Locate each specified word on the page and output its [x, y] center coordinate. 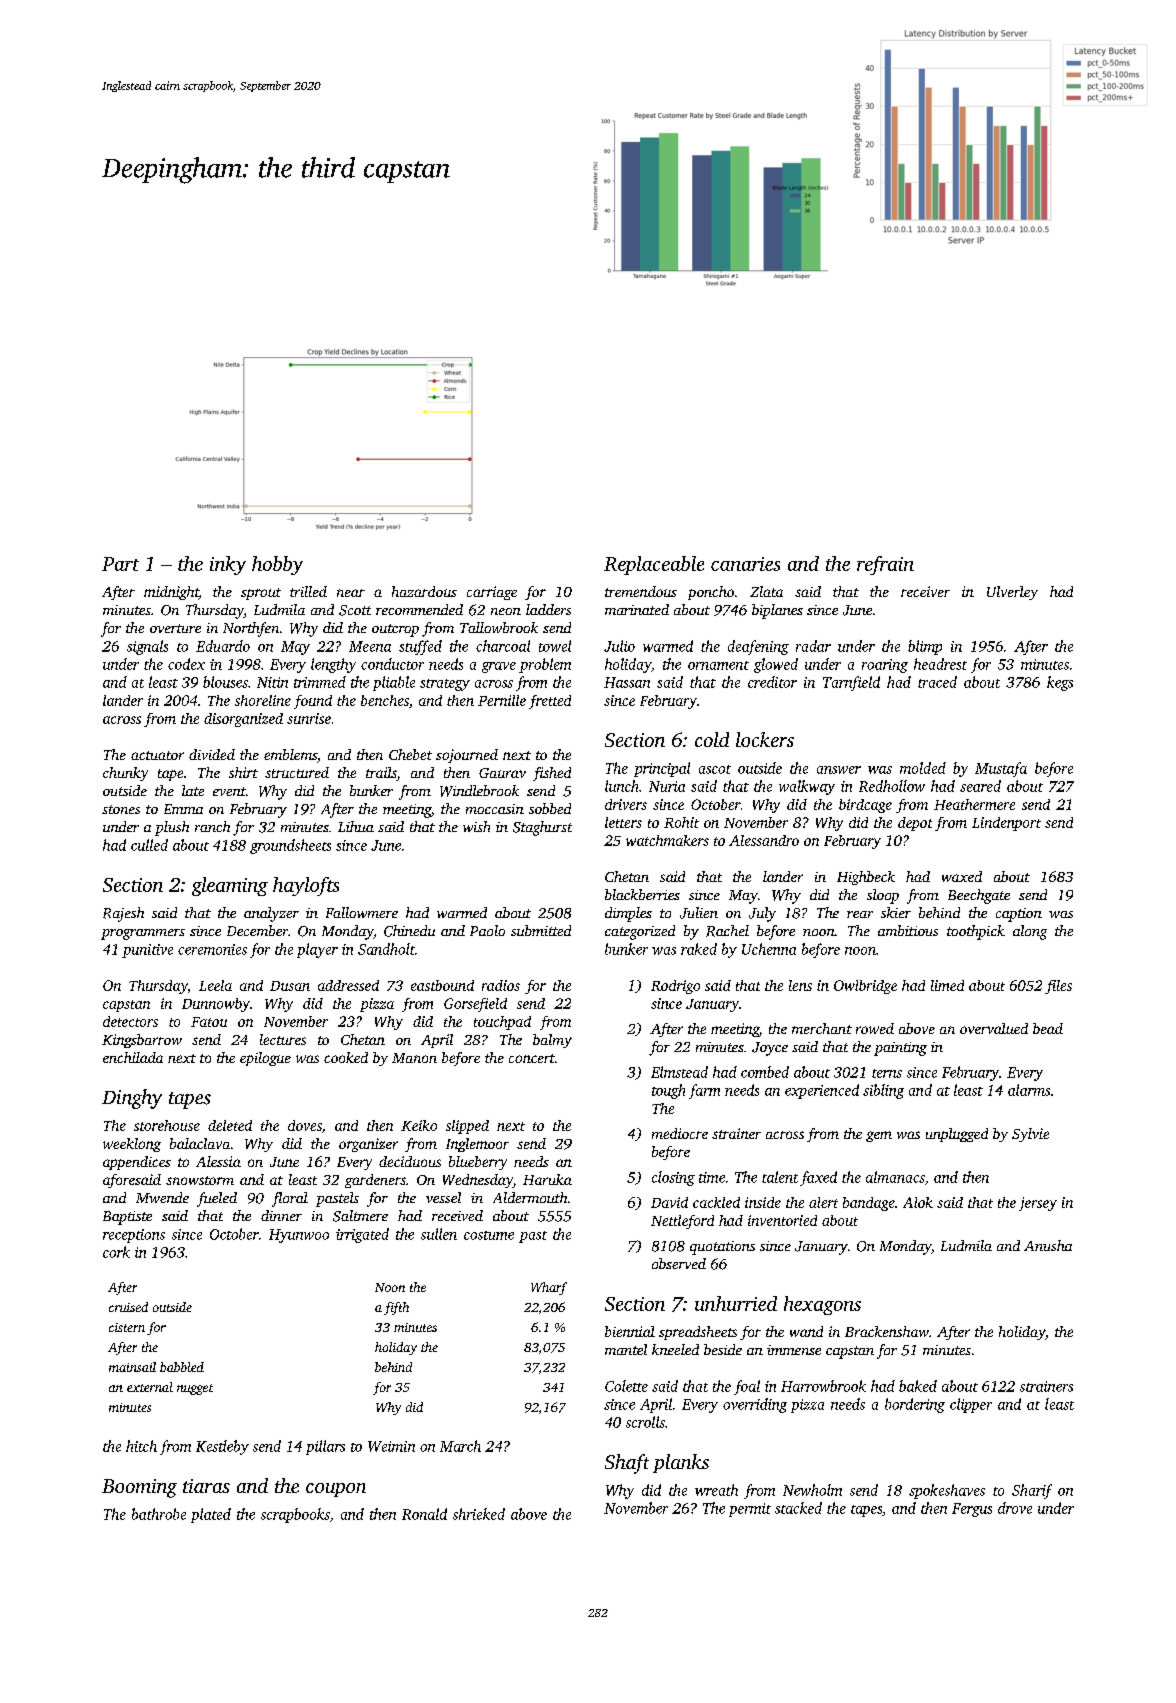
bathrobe [159, 1514]
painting [900, 1049]
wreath [716, 1490]
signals [147, 647]
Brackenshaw [887, 1331]
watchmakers [667, 840]
